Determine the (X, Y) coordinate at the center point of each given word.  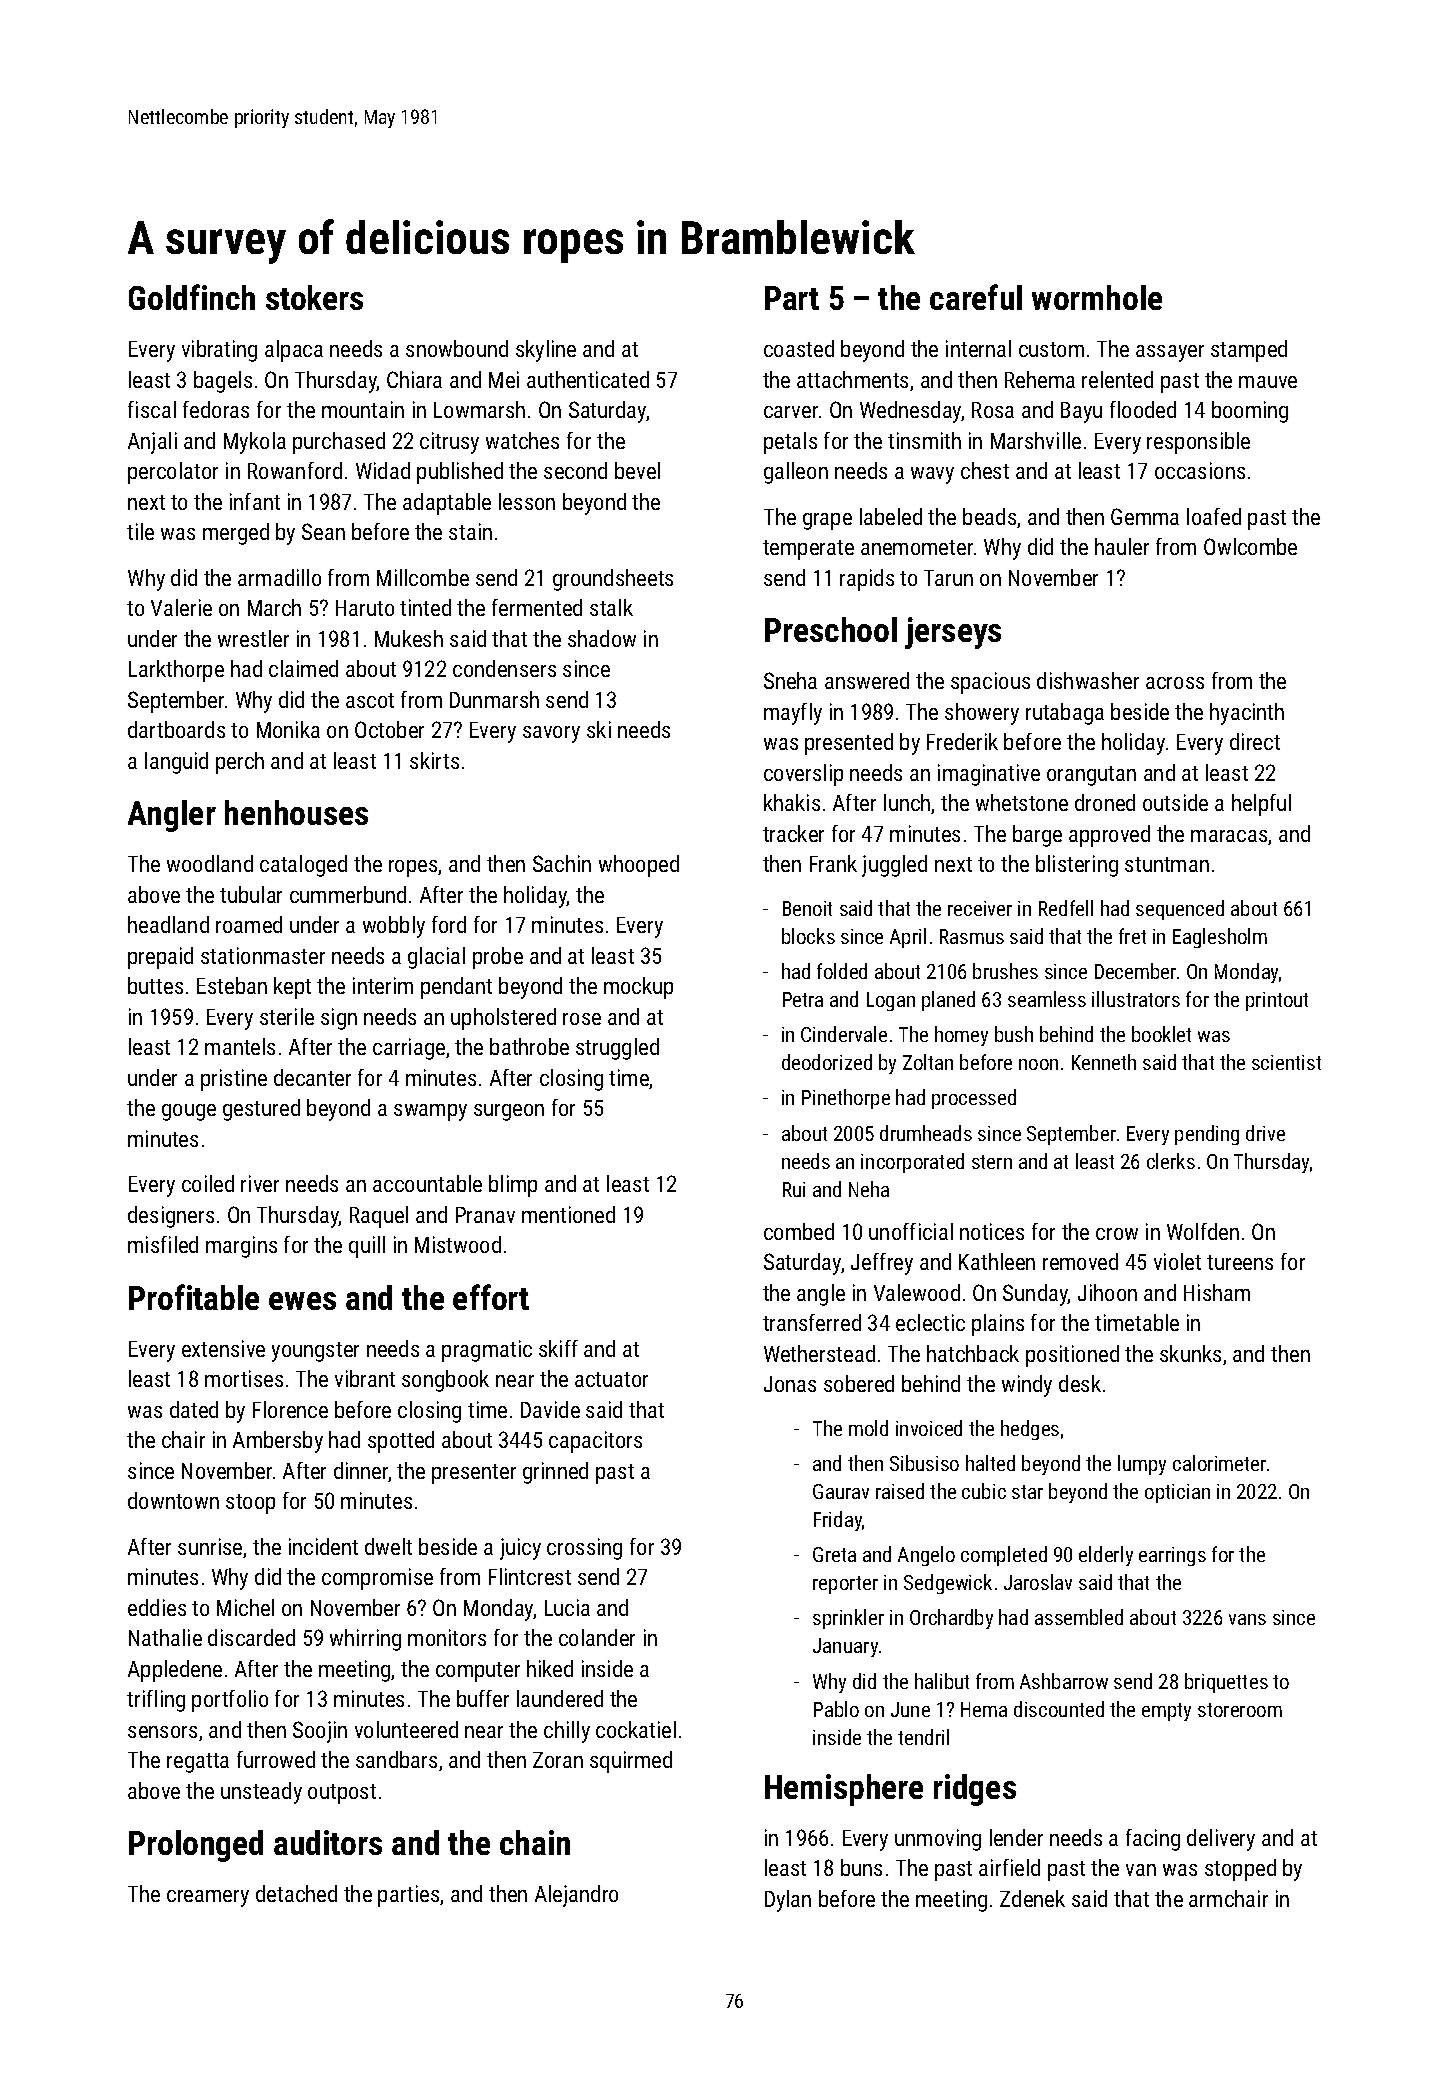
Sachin (562, 863)
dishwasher (1088, 680)
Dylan (788, 1901)
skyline (546, 351)
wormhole (1097, 297)
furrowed (276, 1759)
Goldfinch (192, 297)
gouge (189, 1112)
